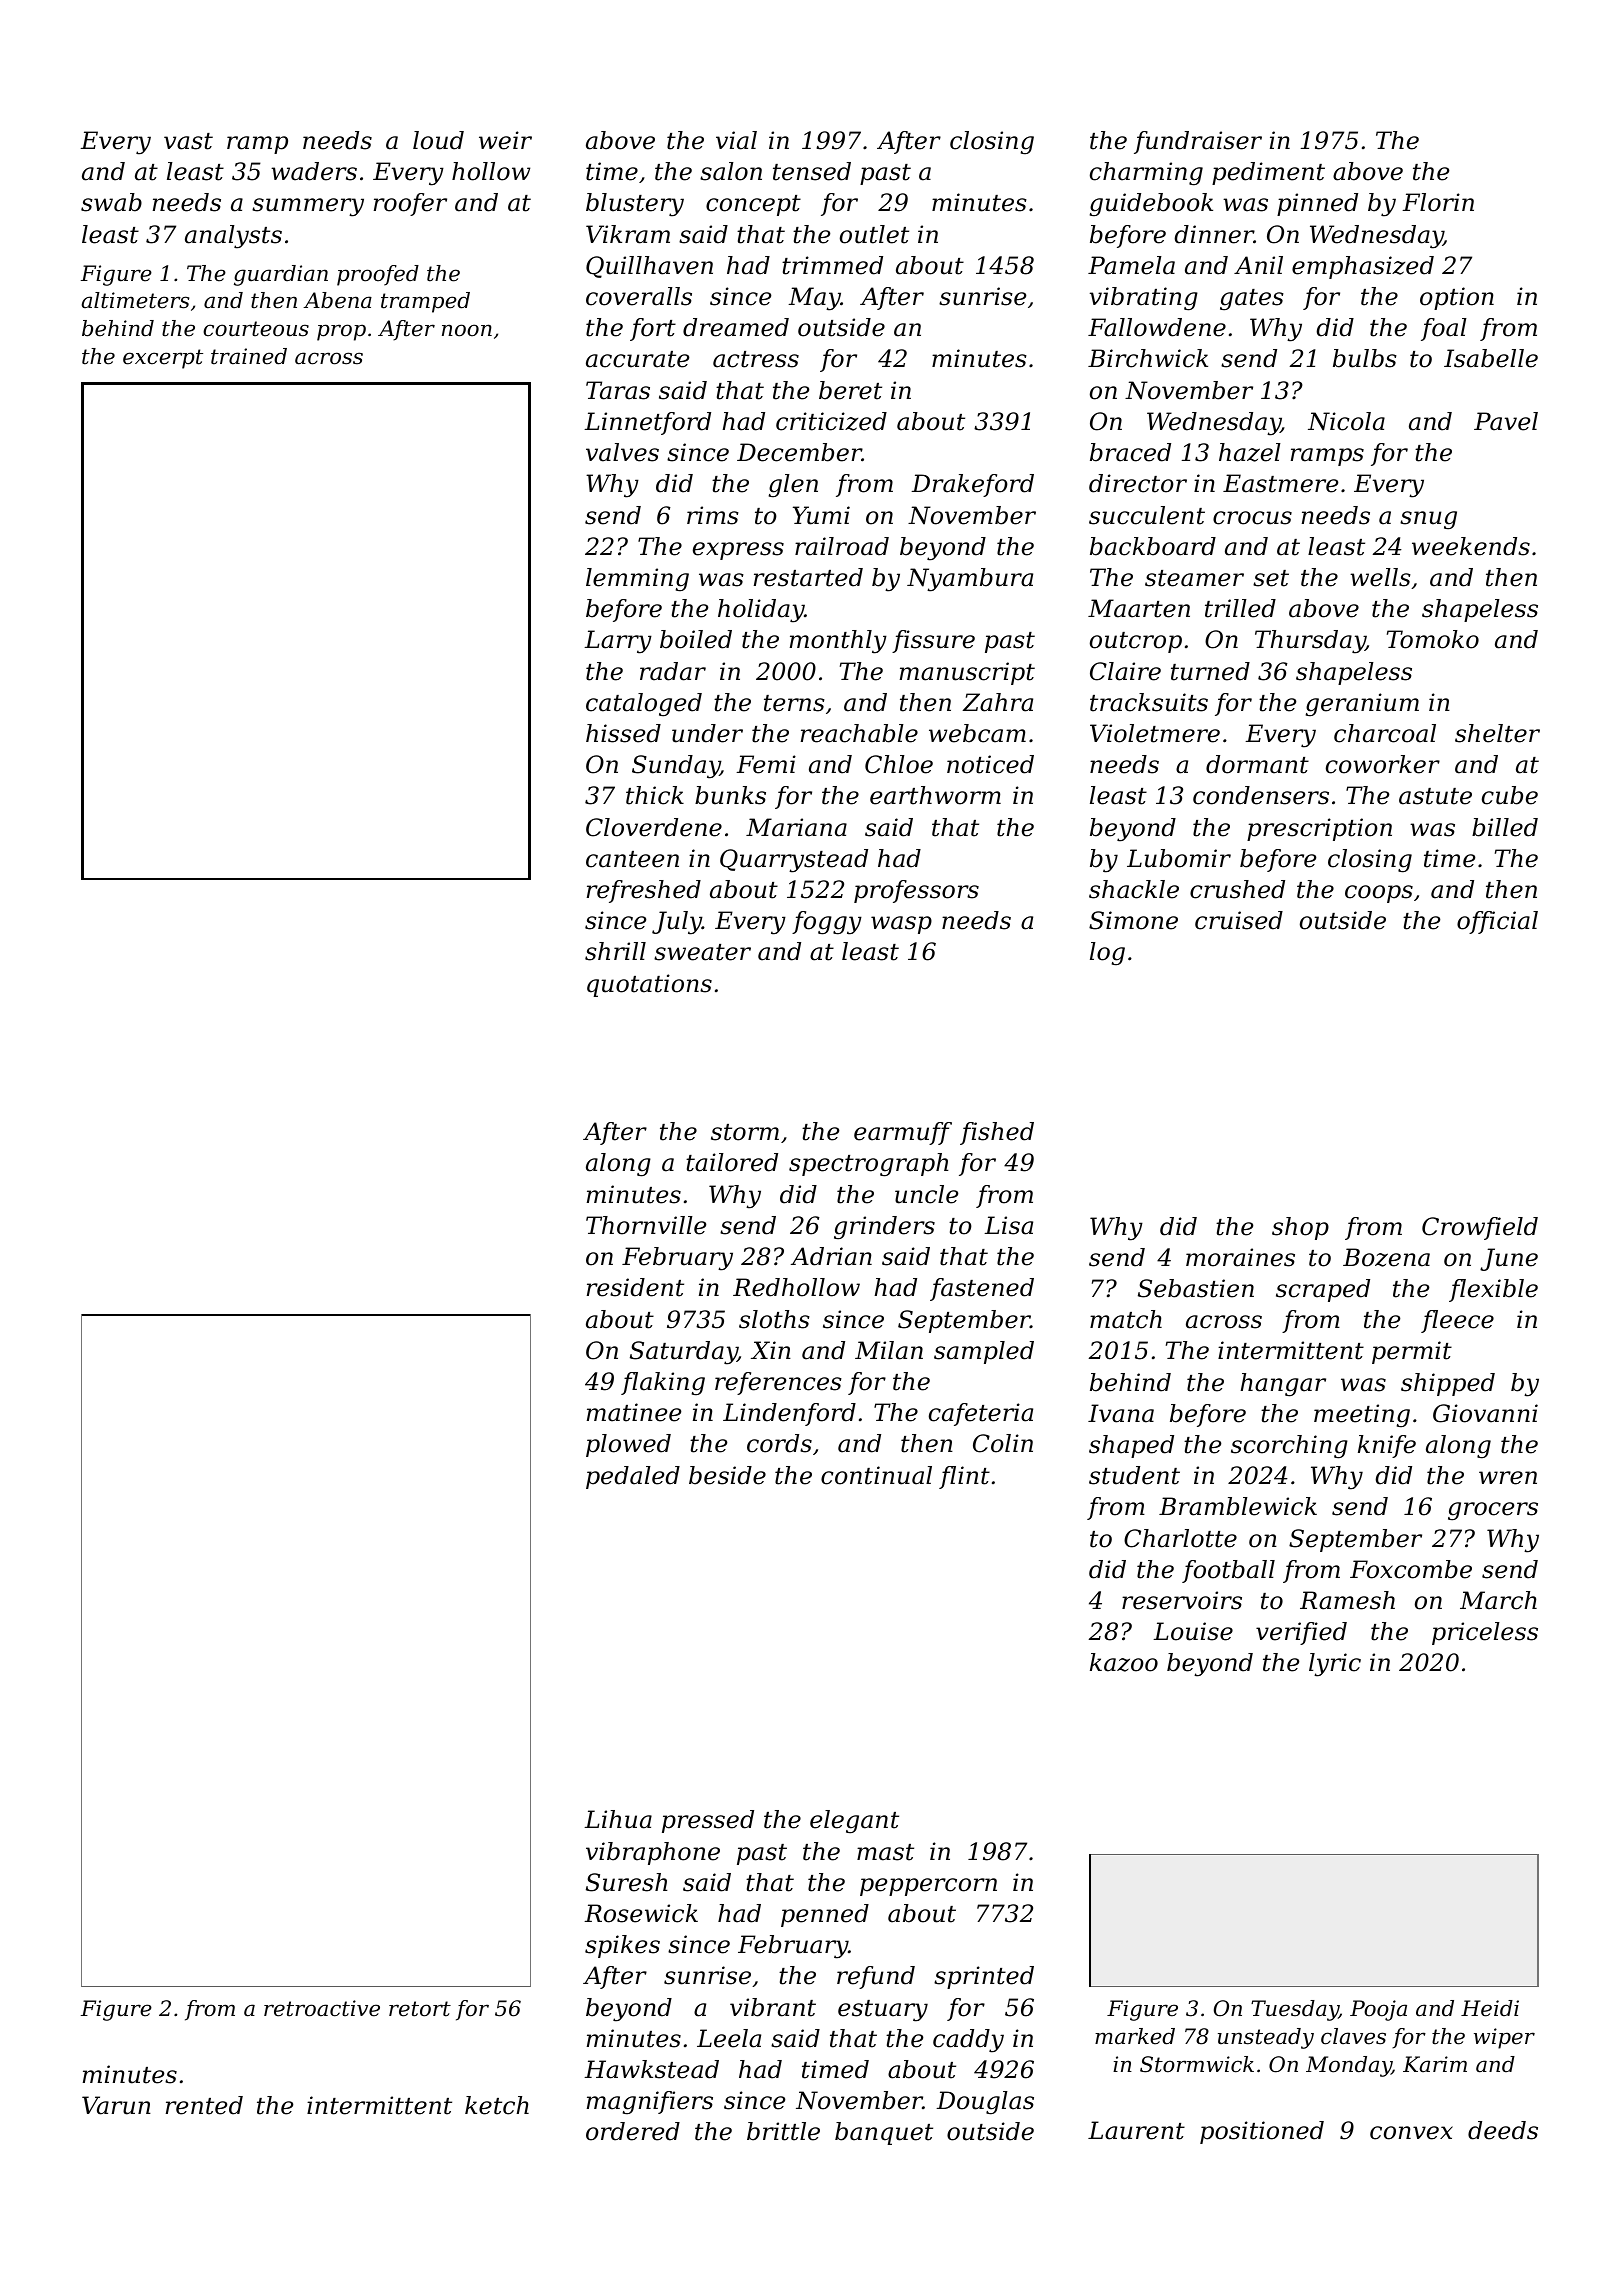  I want to click on canteen, so click(632, 859).
